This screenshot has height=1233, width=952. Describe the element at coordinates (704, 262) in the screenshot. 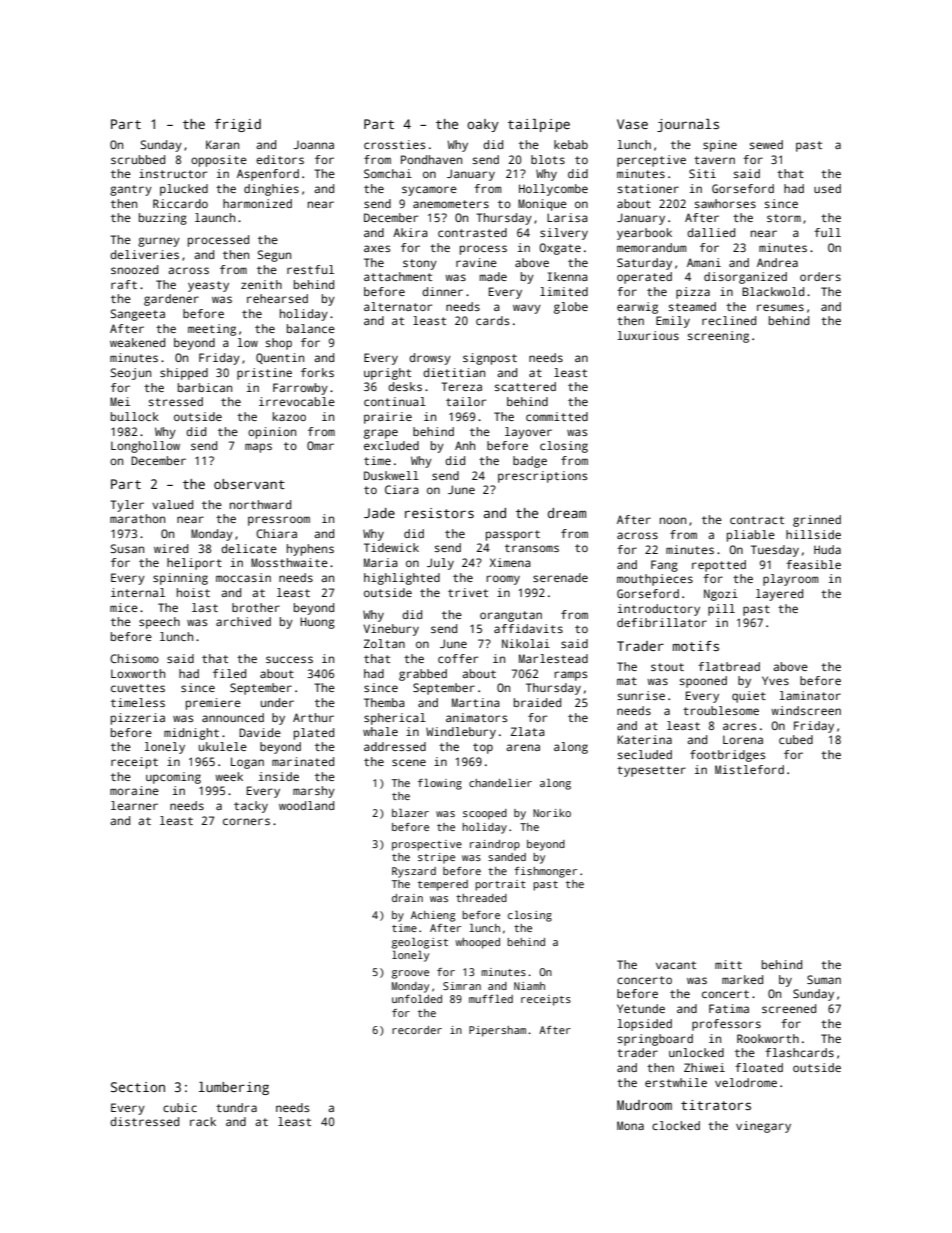

I see `Amani` at that location.
